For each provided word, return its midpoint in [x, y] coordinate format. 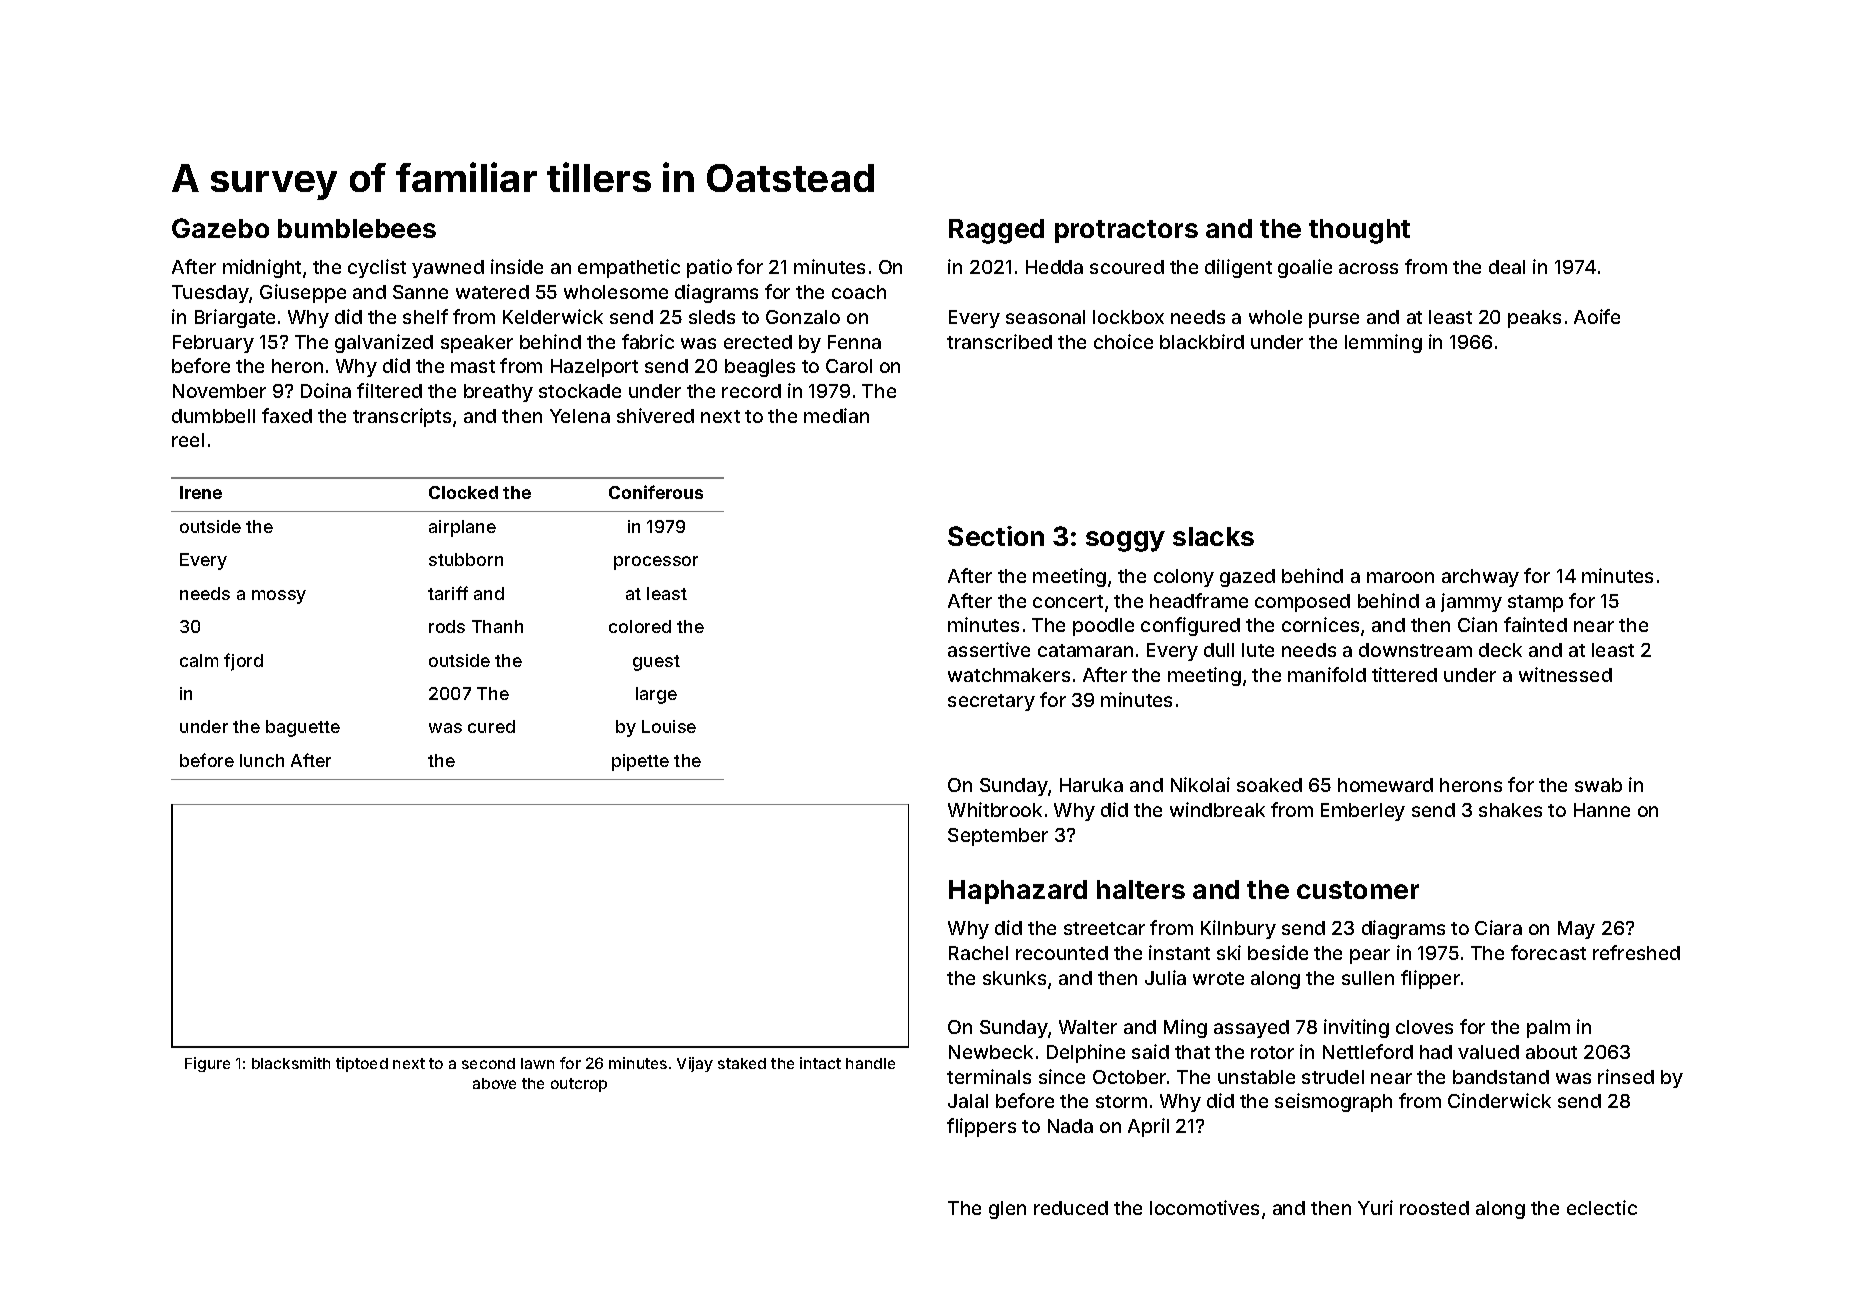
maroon [1400, 577]
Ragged [996, 231]
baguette [303, 728]
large [656, 695]
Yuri [1375, 1207]
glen [1007, 1210]
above [494, 1083]
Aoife [1597, 316]
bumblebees [357, 228]
